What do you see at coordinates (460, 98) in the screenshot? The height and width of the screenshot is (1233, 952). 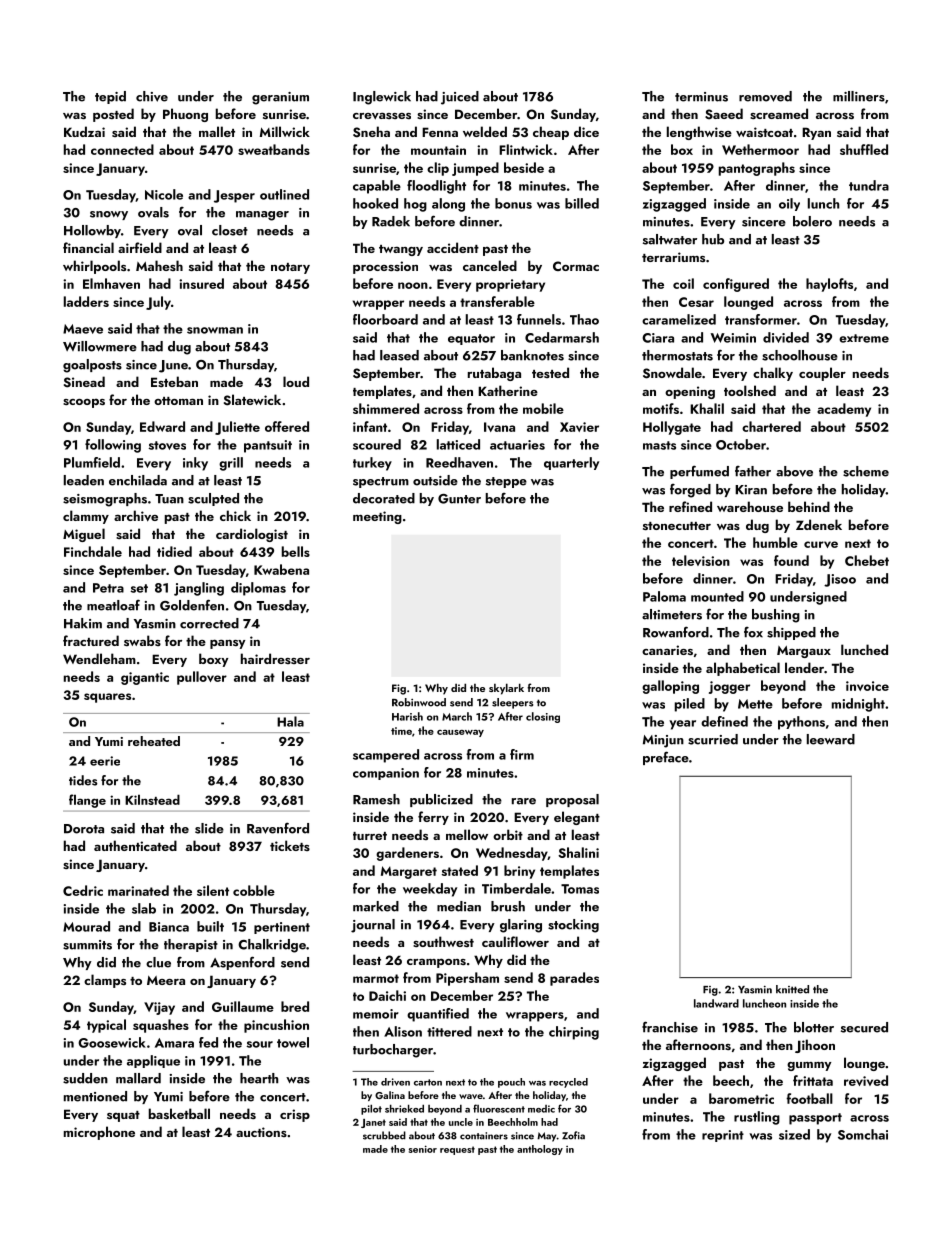 I see `juiced` at bounding box center [460, 98].
